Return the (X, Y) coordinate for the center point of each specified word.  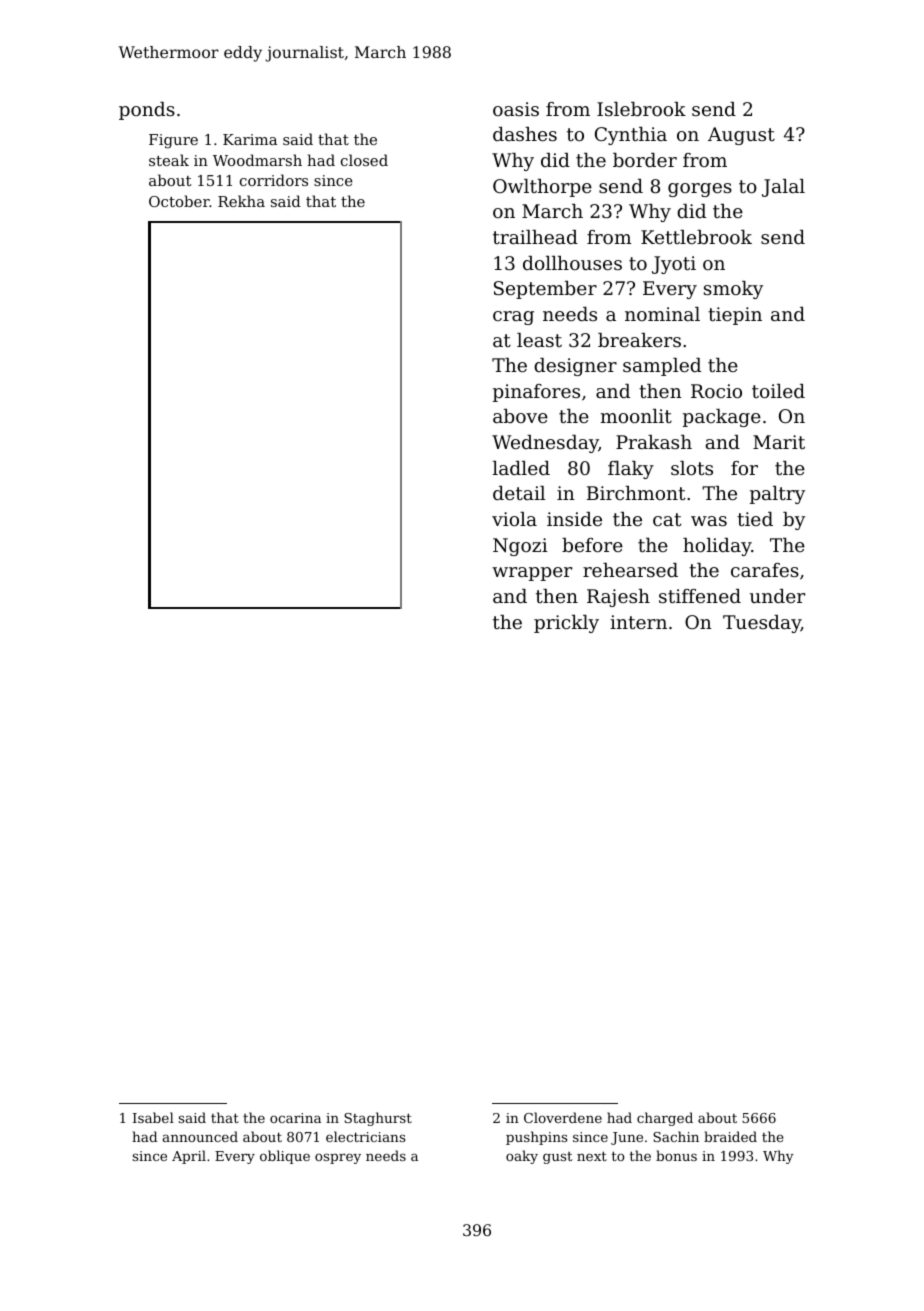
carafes (765, 570)
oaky (522, 1157)
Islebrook (641, 109)
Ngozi (520, 547)
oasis (516, 109)
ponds (147, 111)
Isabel (153, 1117)
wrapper (532, 574)
